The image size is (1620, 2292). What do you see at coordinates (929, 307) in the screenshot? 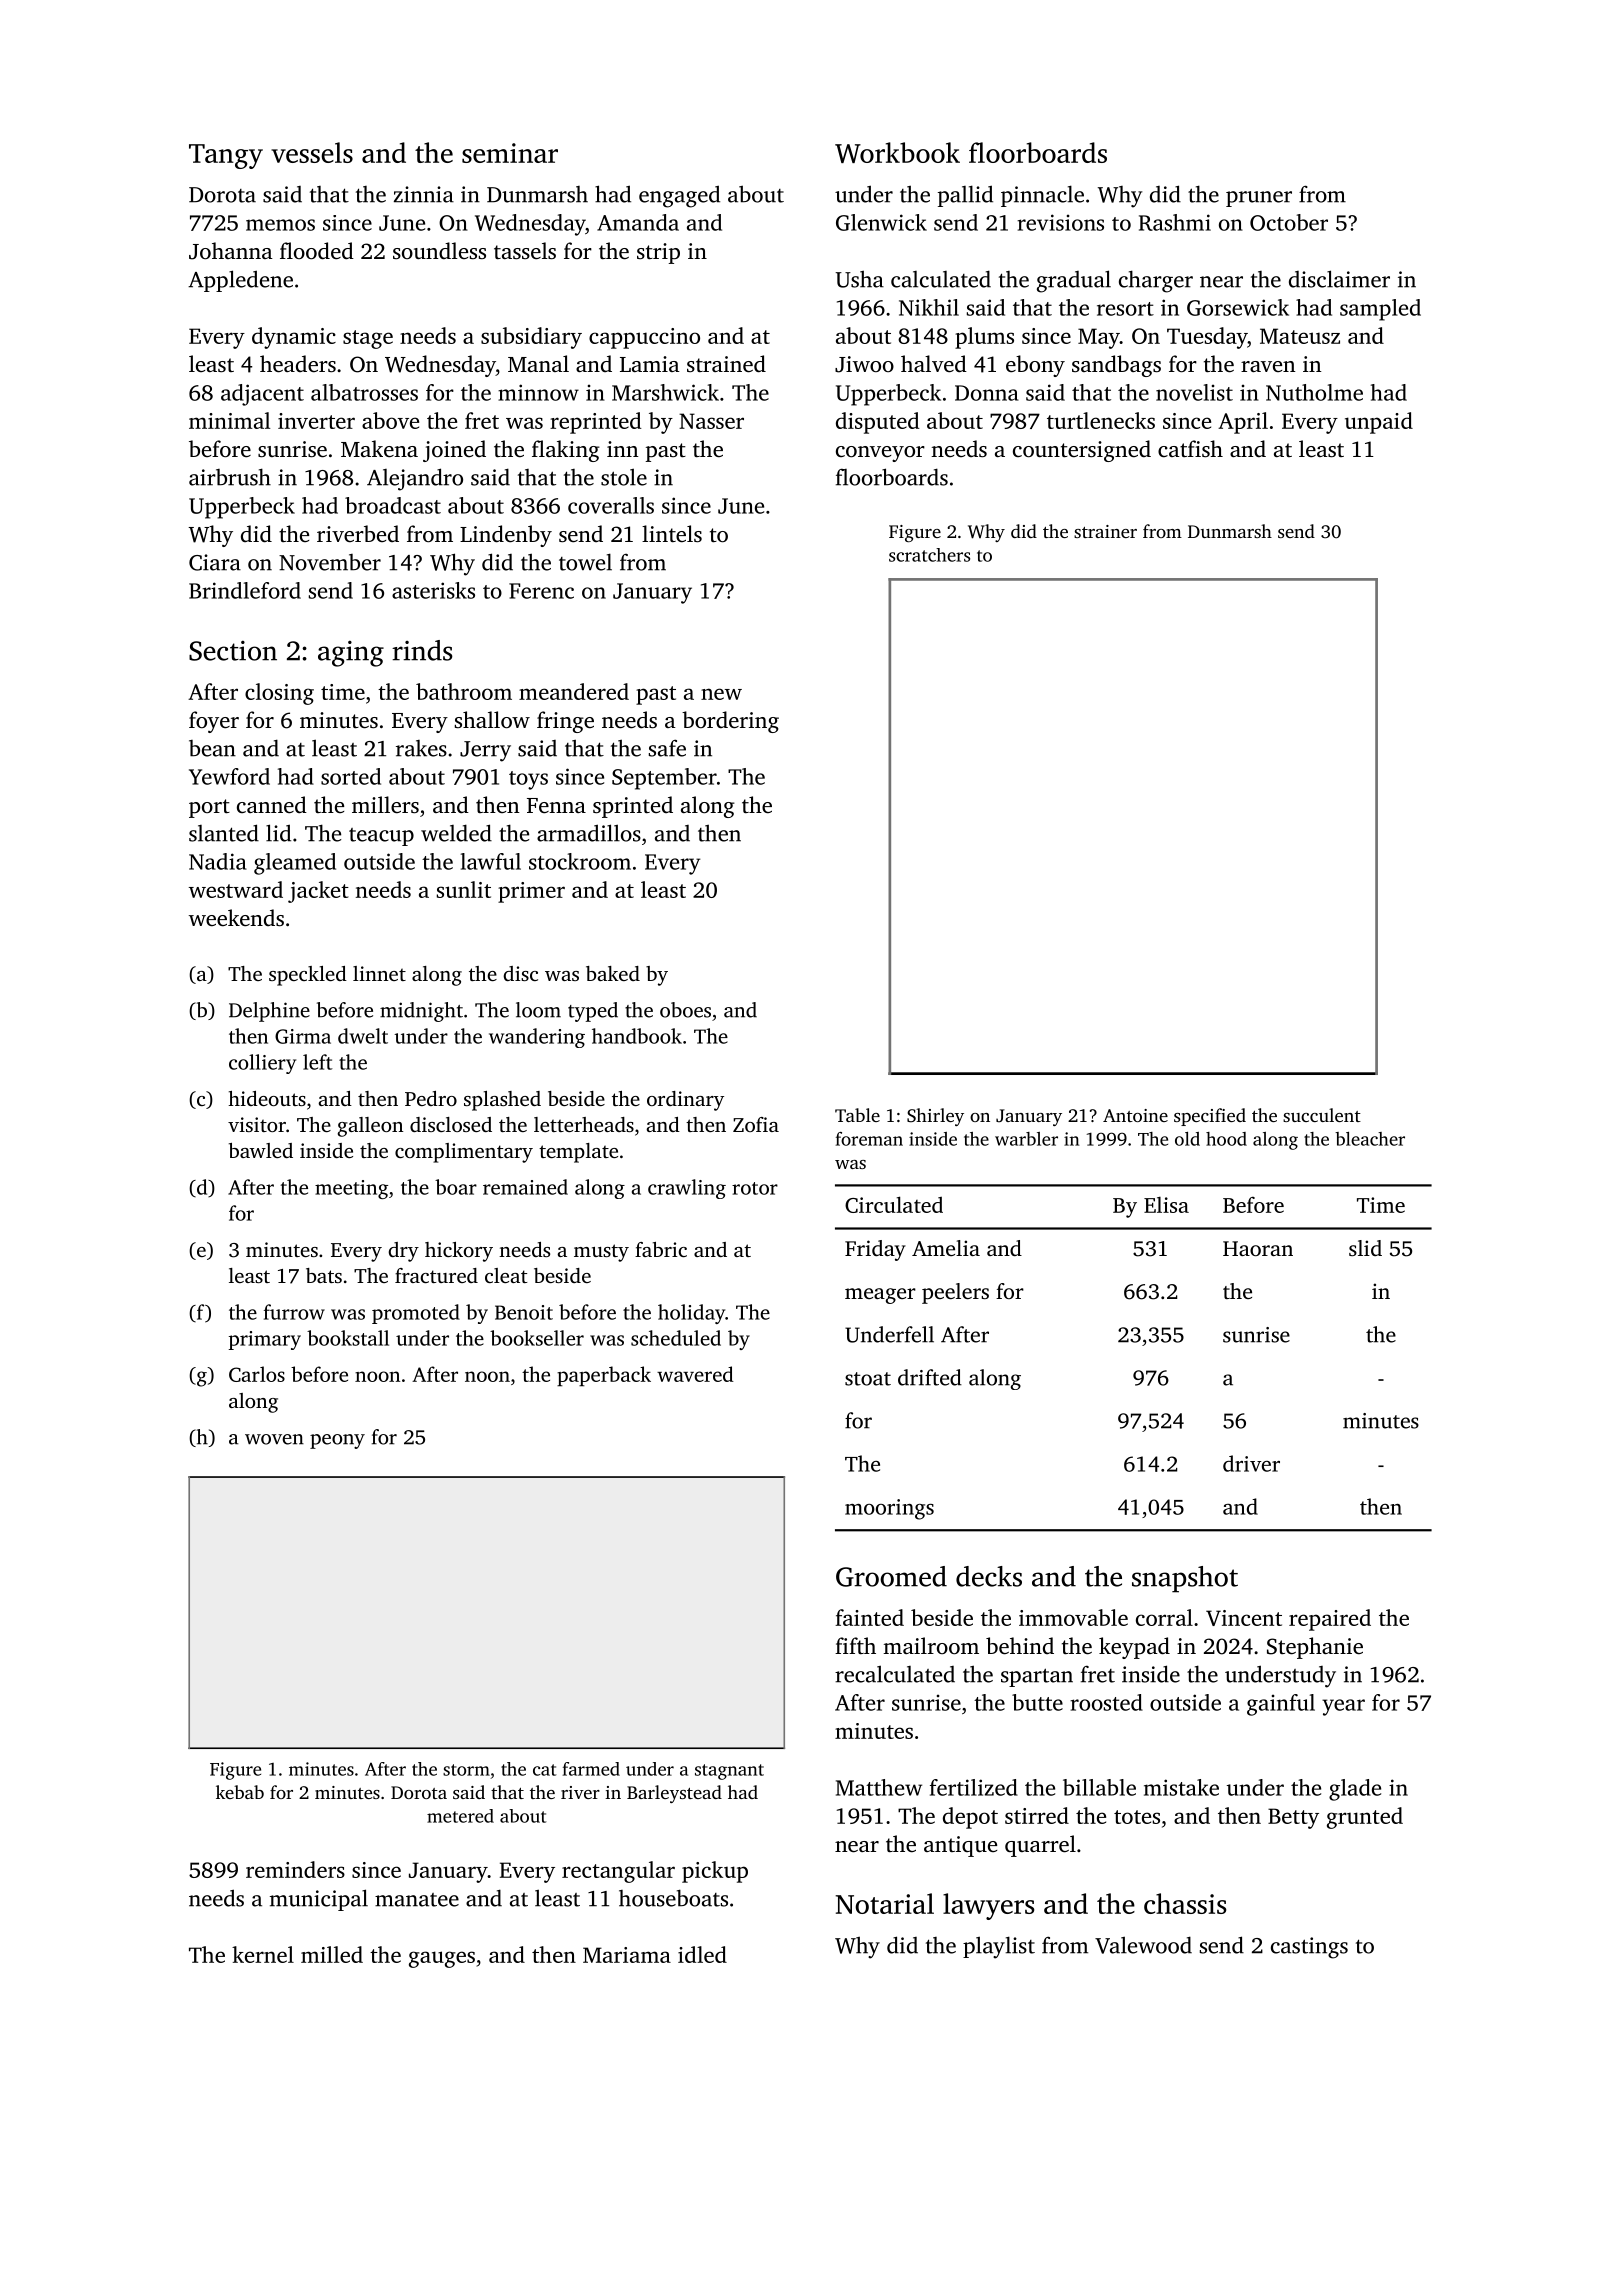
I see `Nikhil` at bounding box center [929, 307].
